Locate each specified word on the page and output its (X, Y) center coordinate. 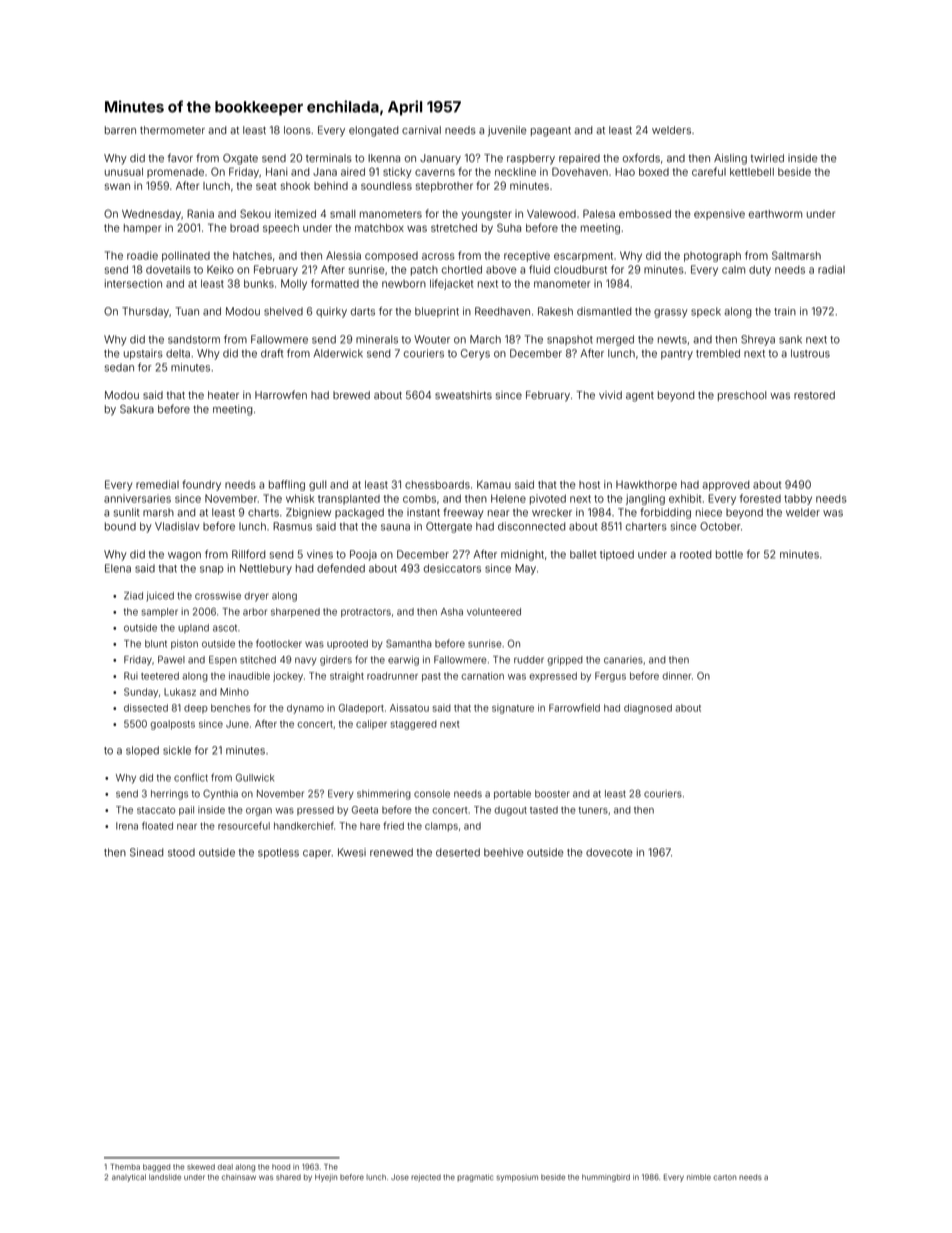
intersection (133, 283)
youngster (487, 215)
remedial (157, 484)
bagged (156, 1168)
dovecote (609, 852)
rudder (529, 660)
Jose (400, 1177)
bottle (729, 554)
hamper (142, 229)
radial (831, 269)
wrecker (552, 512)
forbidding (665, 513)
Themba (125, 1167)
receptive (527, 256)
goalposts (172, 725)
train (785, 311)
